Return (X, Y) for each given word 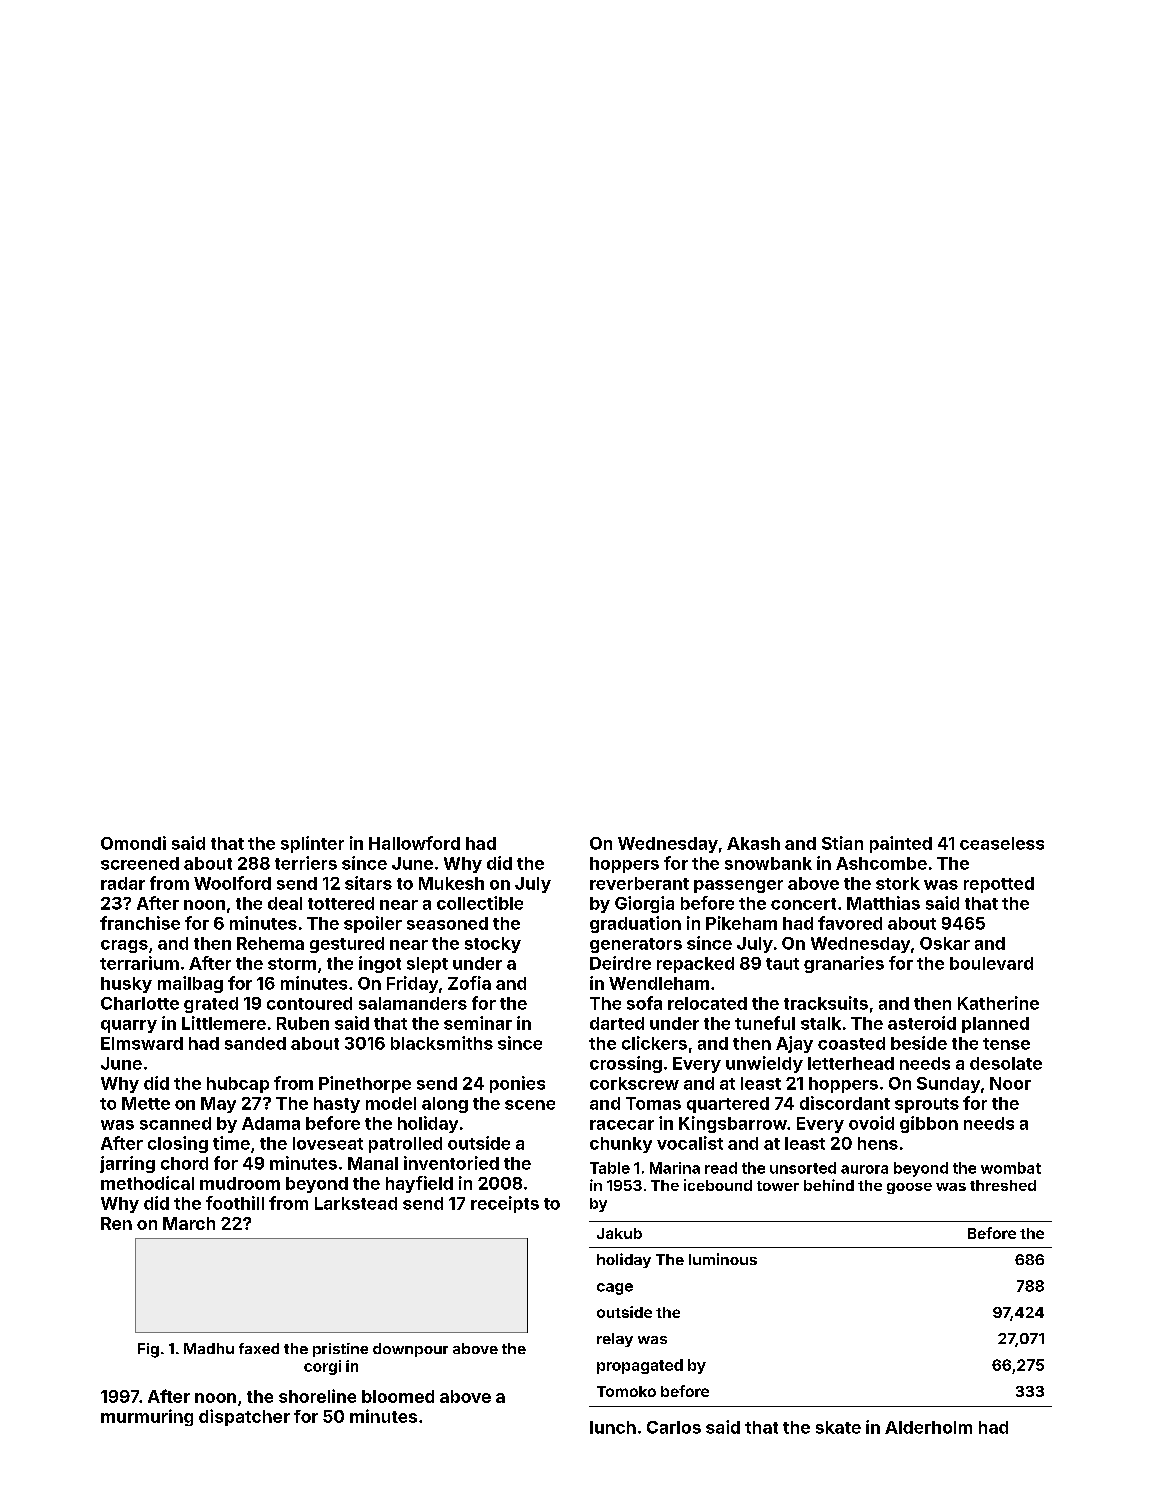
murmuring (147, 1417)
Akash (753, 843)
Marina (675, 1168)
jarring (127, 1164)
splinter (312, 844)
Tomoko (626, 1391)
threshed (1003, 1185)
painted (901, 844)
